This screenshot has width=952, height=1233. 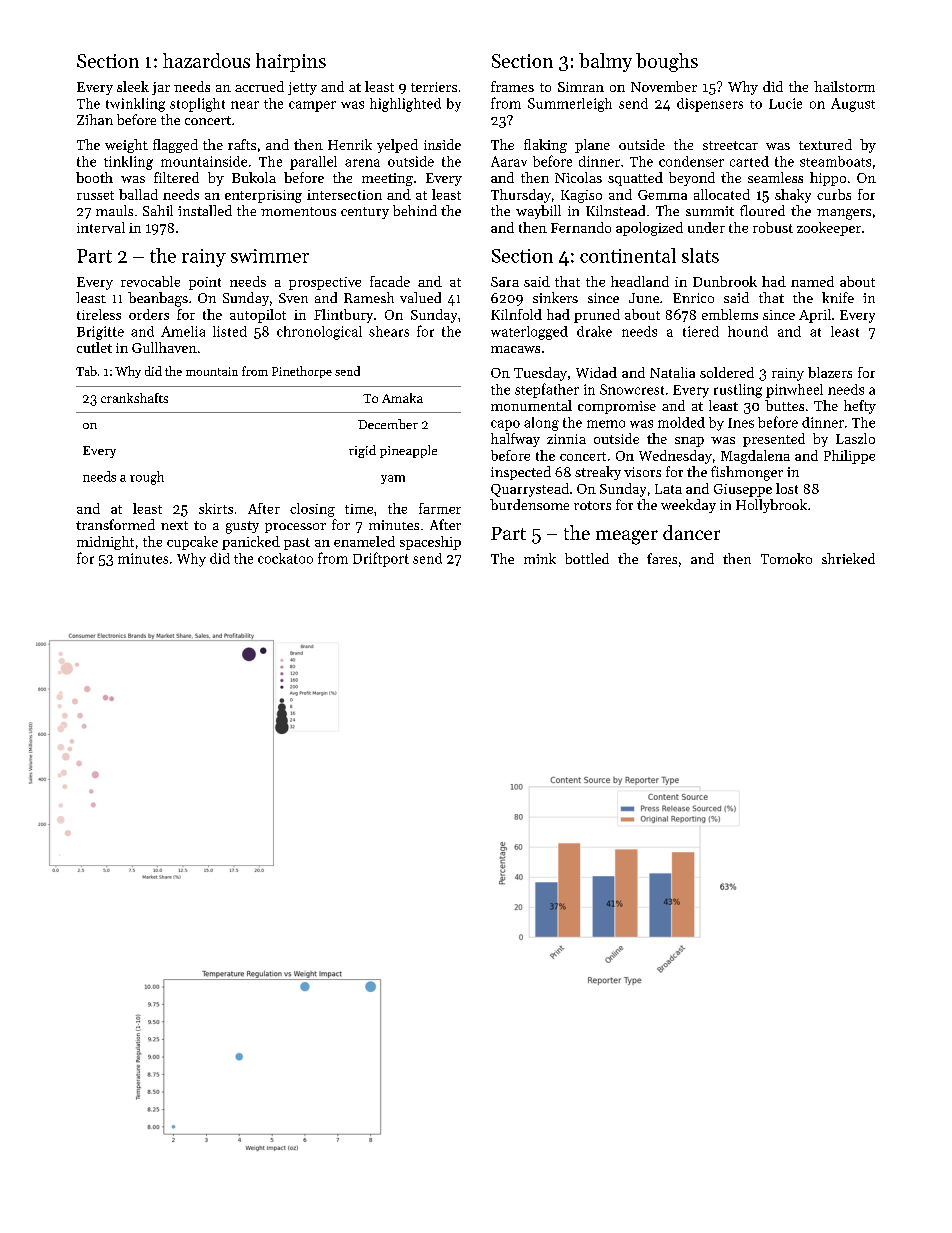 What do you see at coordinates (302, 372) in the screenshot?
I see `Pinethorpe` at bounding box center [302, 372].
